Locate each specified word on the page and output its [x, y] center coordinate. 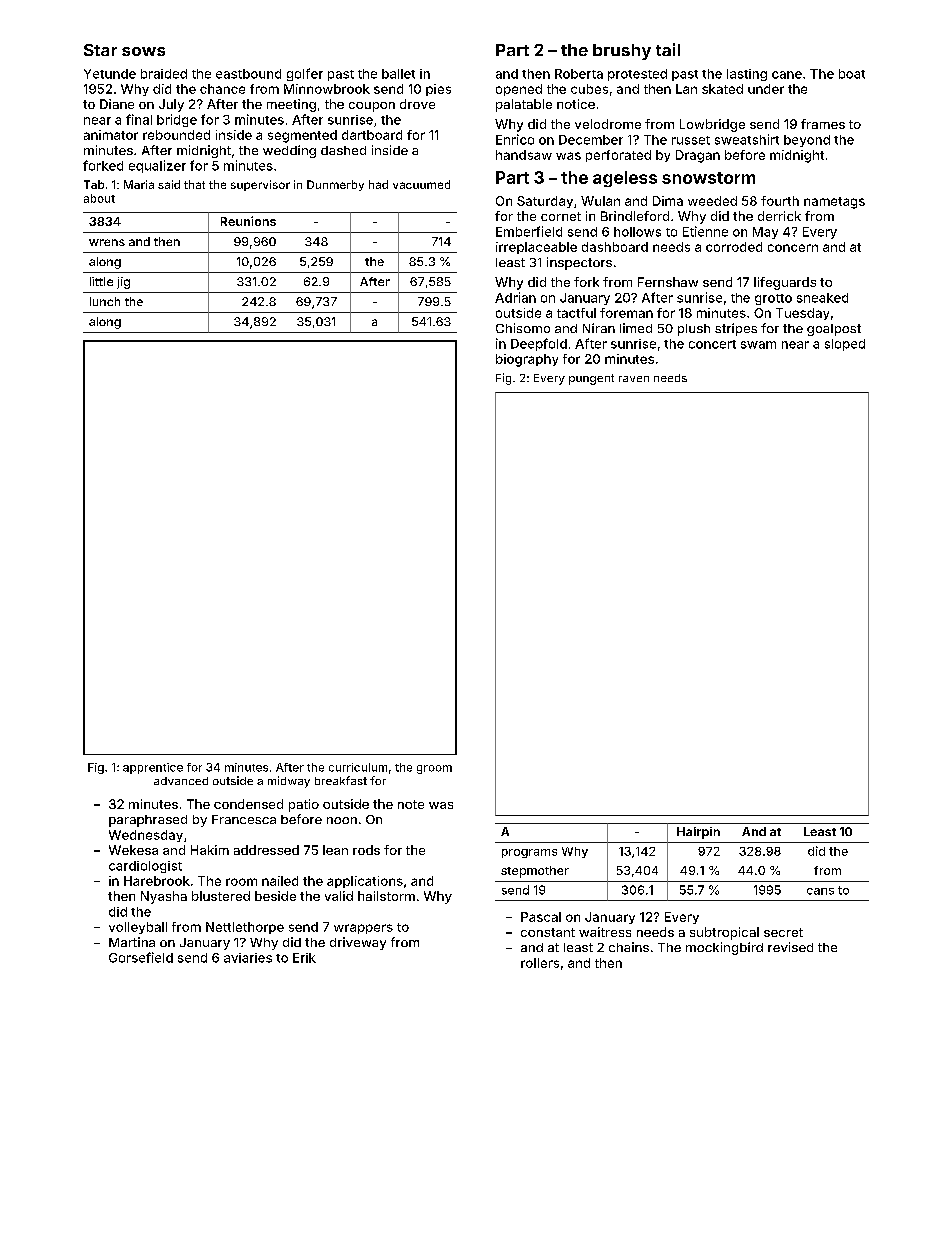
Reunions [248, 221]
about [99, 198]
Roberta [579, 74]
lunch [105, 301]
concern [793, 248]
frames [823, 124]
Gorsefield [141, 957]
